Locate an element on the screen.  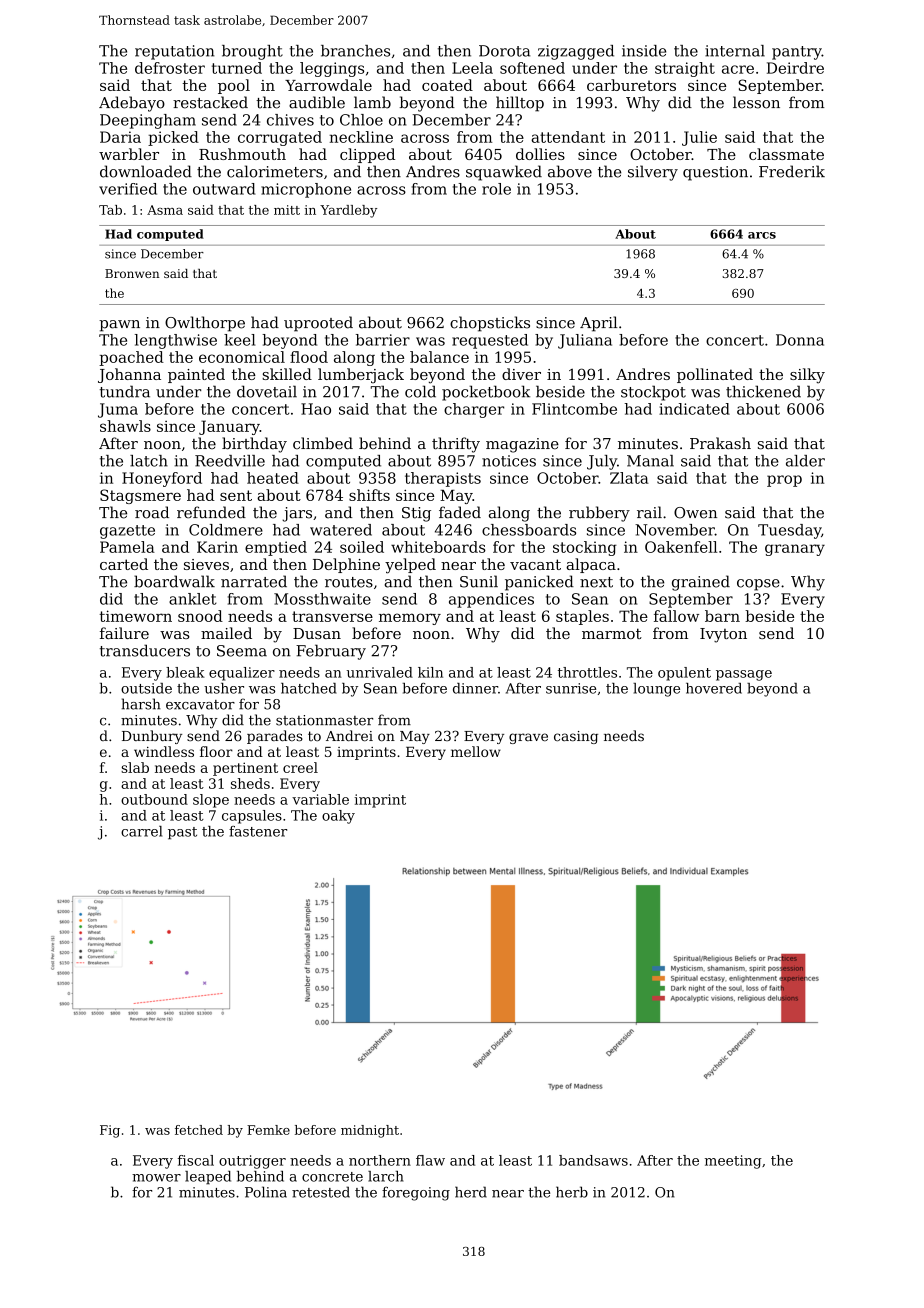
restacked is located at coordinates (210, 102).
